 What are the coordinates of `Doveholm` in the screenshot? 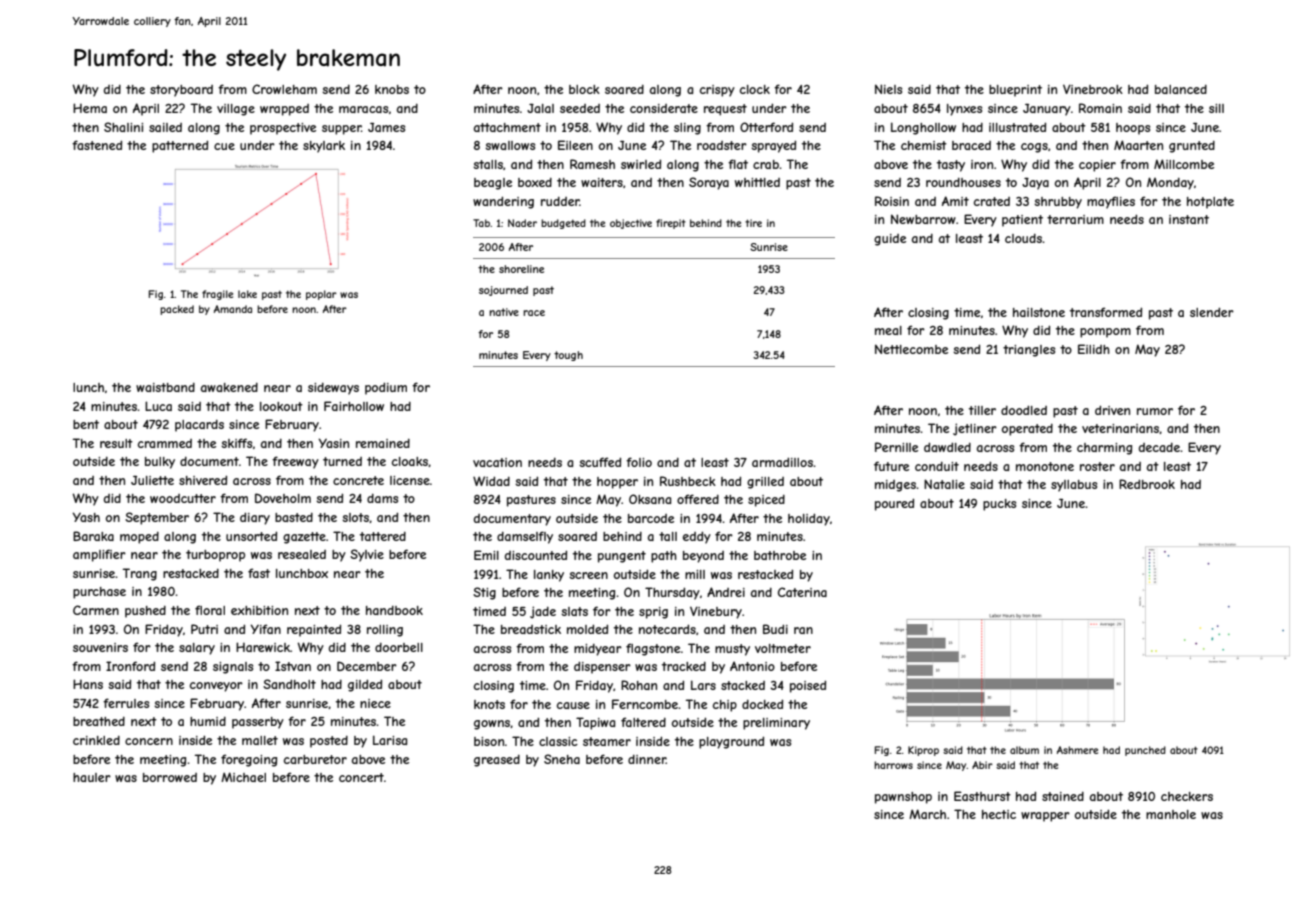 It's located at (283, 498).
